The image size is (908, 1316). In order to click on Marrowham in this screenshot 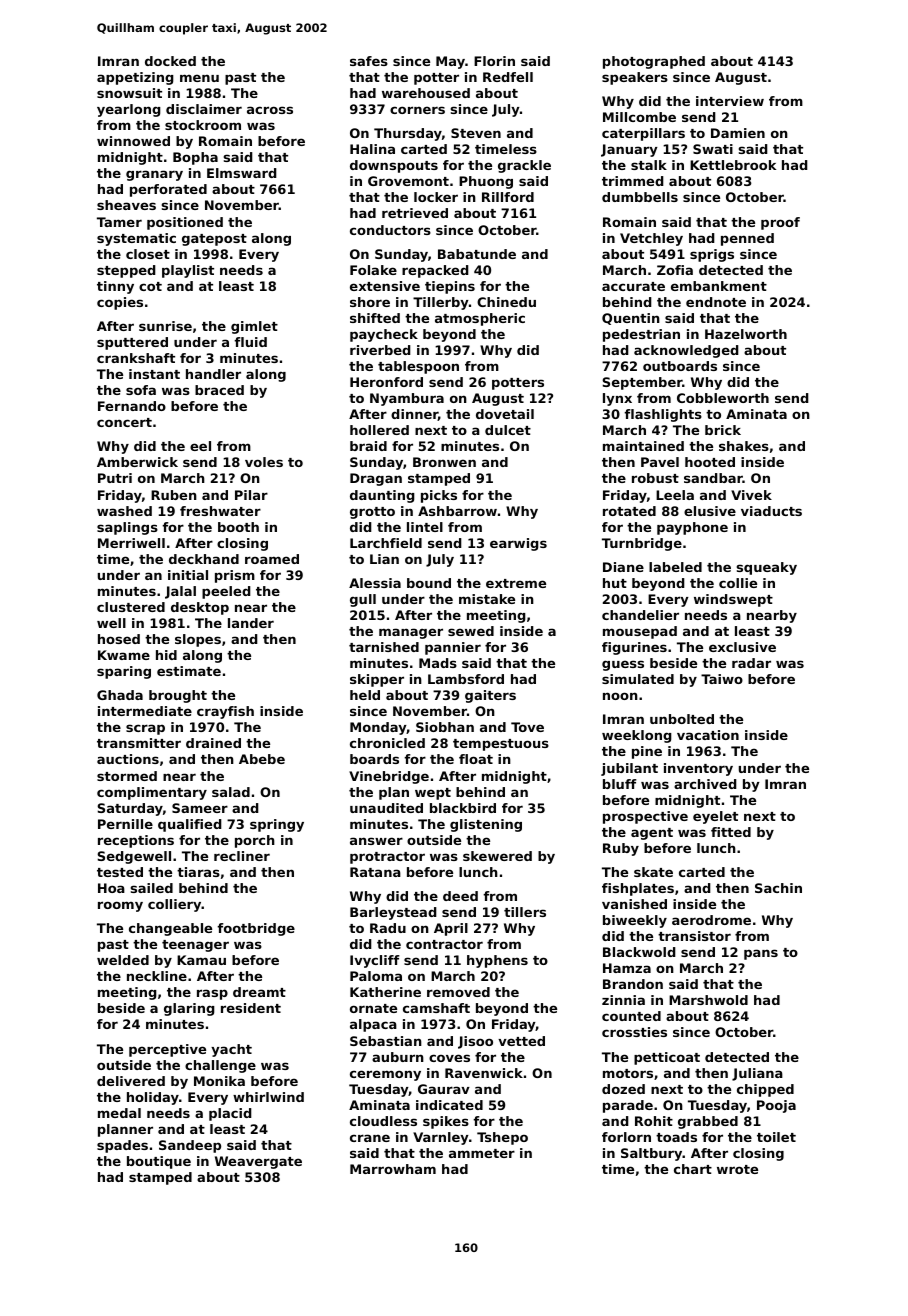, I will do `click(393, 1169)`.
